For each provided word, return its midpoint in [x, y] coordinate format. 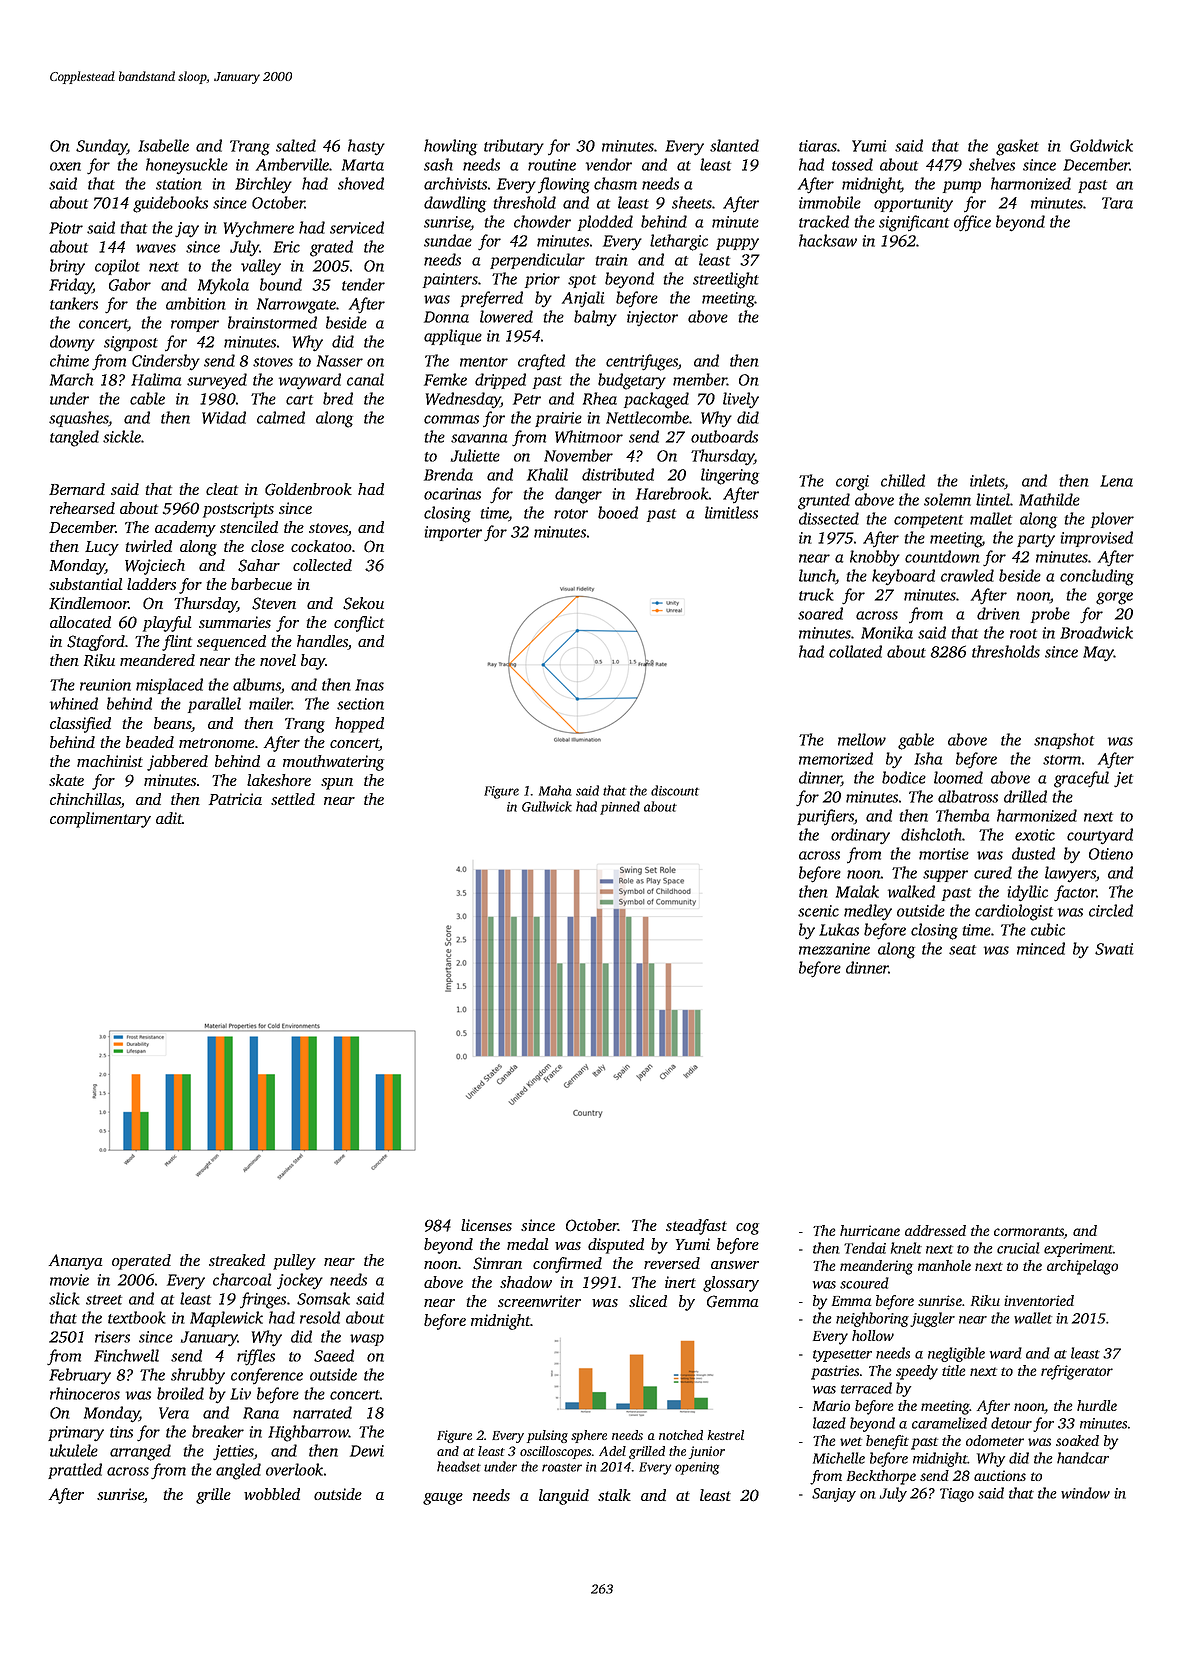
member [700, 379]
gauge [443, 1499]
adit [169, 818]
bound [281, 284]
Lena [1116, 481]
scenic [818, 911]
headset [459, 1466]
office [972, 223]
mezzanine [834, 949]
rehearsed [82, 508]
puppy [737, 244]
